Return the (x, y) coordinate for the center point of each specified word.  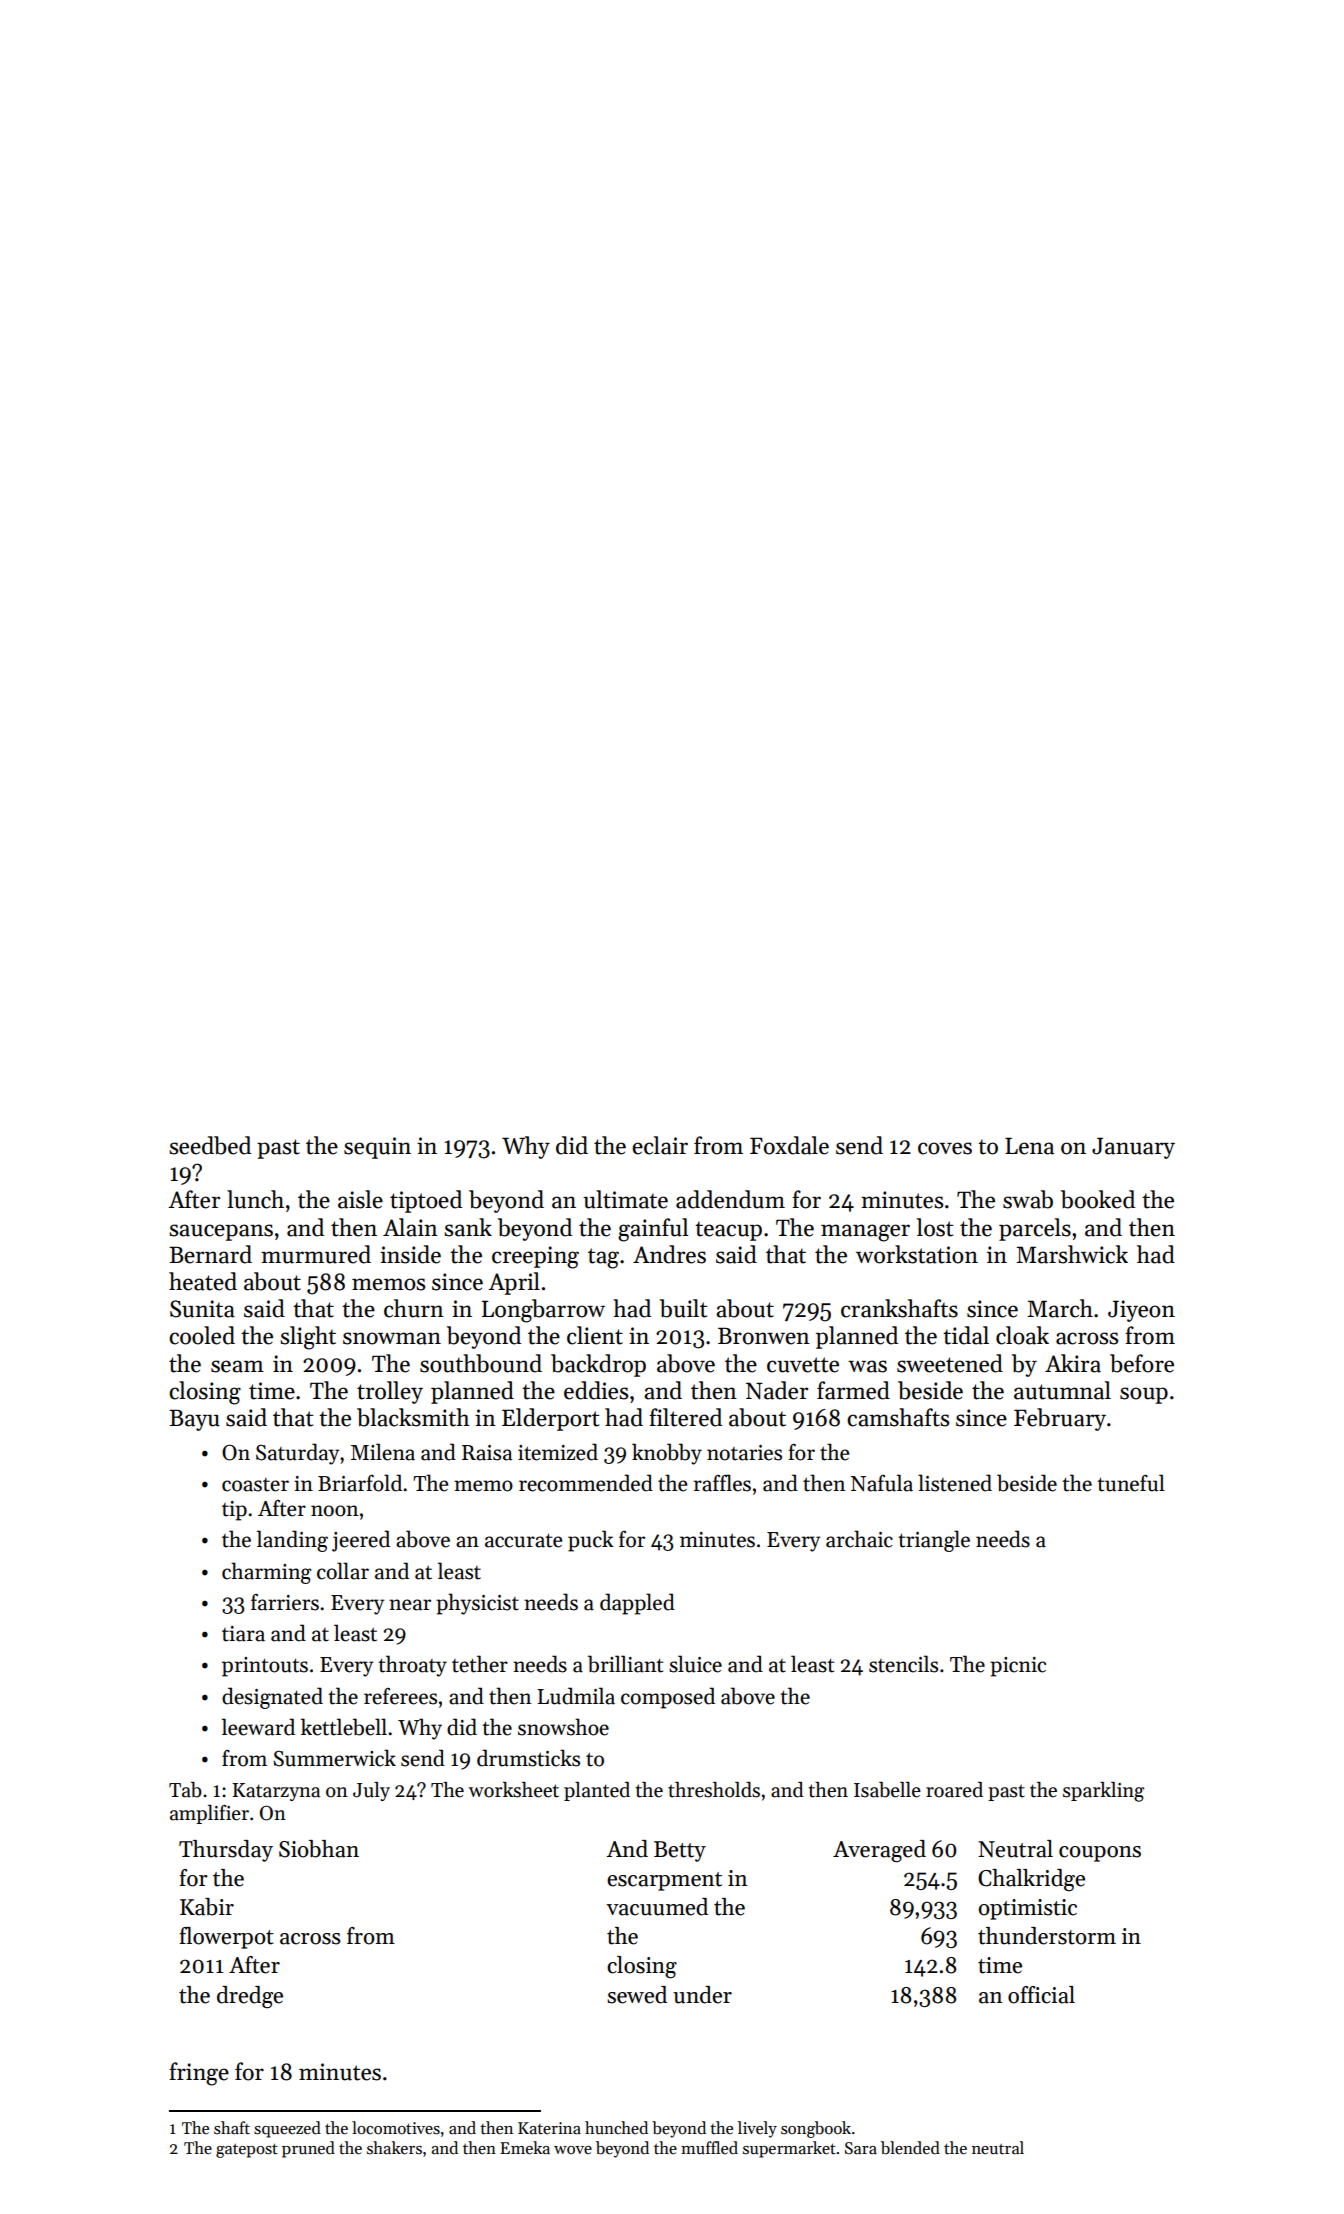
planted (597, 1791)
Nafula (882, 1483)
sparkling (1103, 1792)
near (410, 1605)
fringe (199, 2074)
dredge (250, 1997)
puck (591, 1541)
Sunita (202, 1309)
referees (400, 1696)
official (1041, 1995)
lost (935, 1227)
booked (1098, 1199)
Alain (410, 1227)
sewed (637, 1995)
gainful (653, 1230)
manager (865, 1233)
